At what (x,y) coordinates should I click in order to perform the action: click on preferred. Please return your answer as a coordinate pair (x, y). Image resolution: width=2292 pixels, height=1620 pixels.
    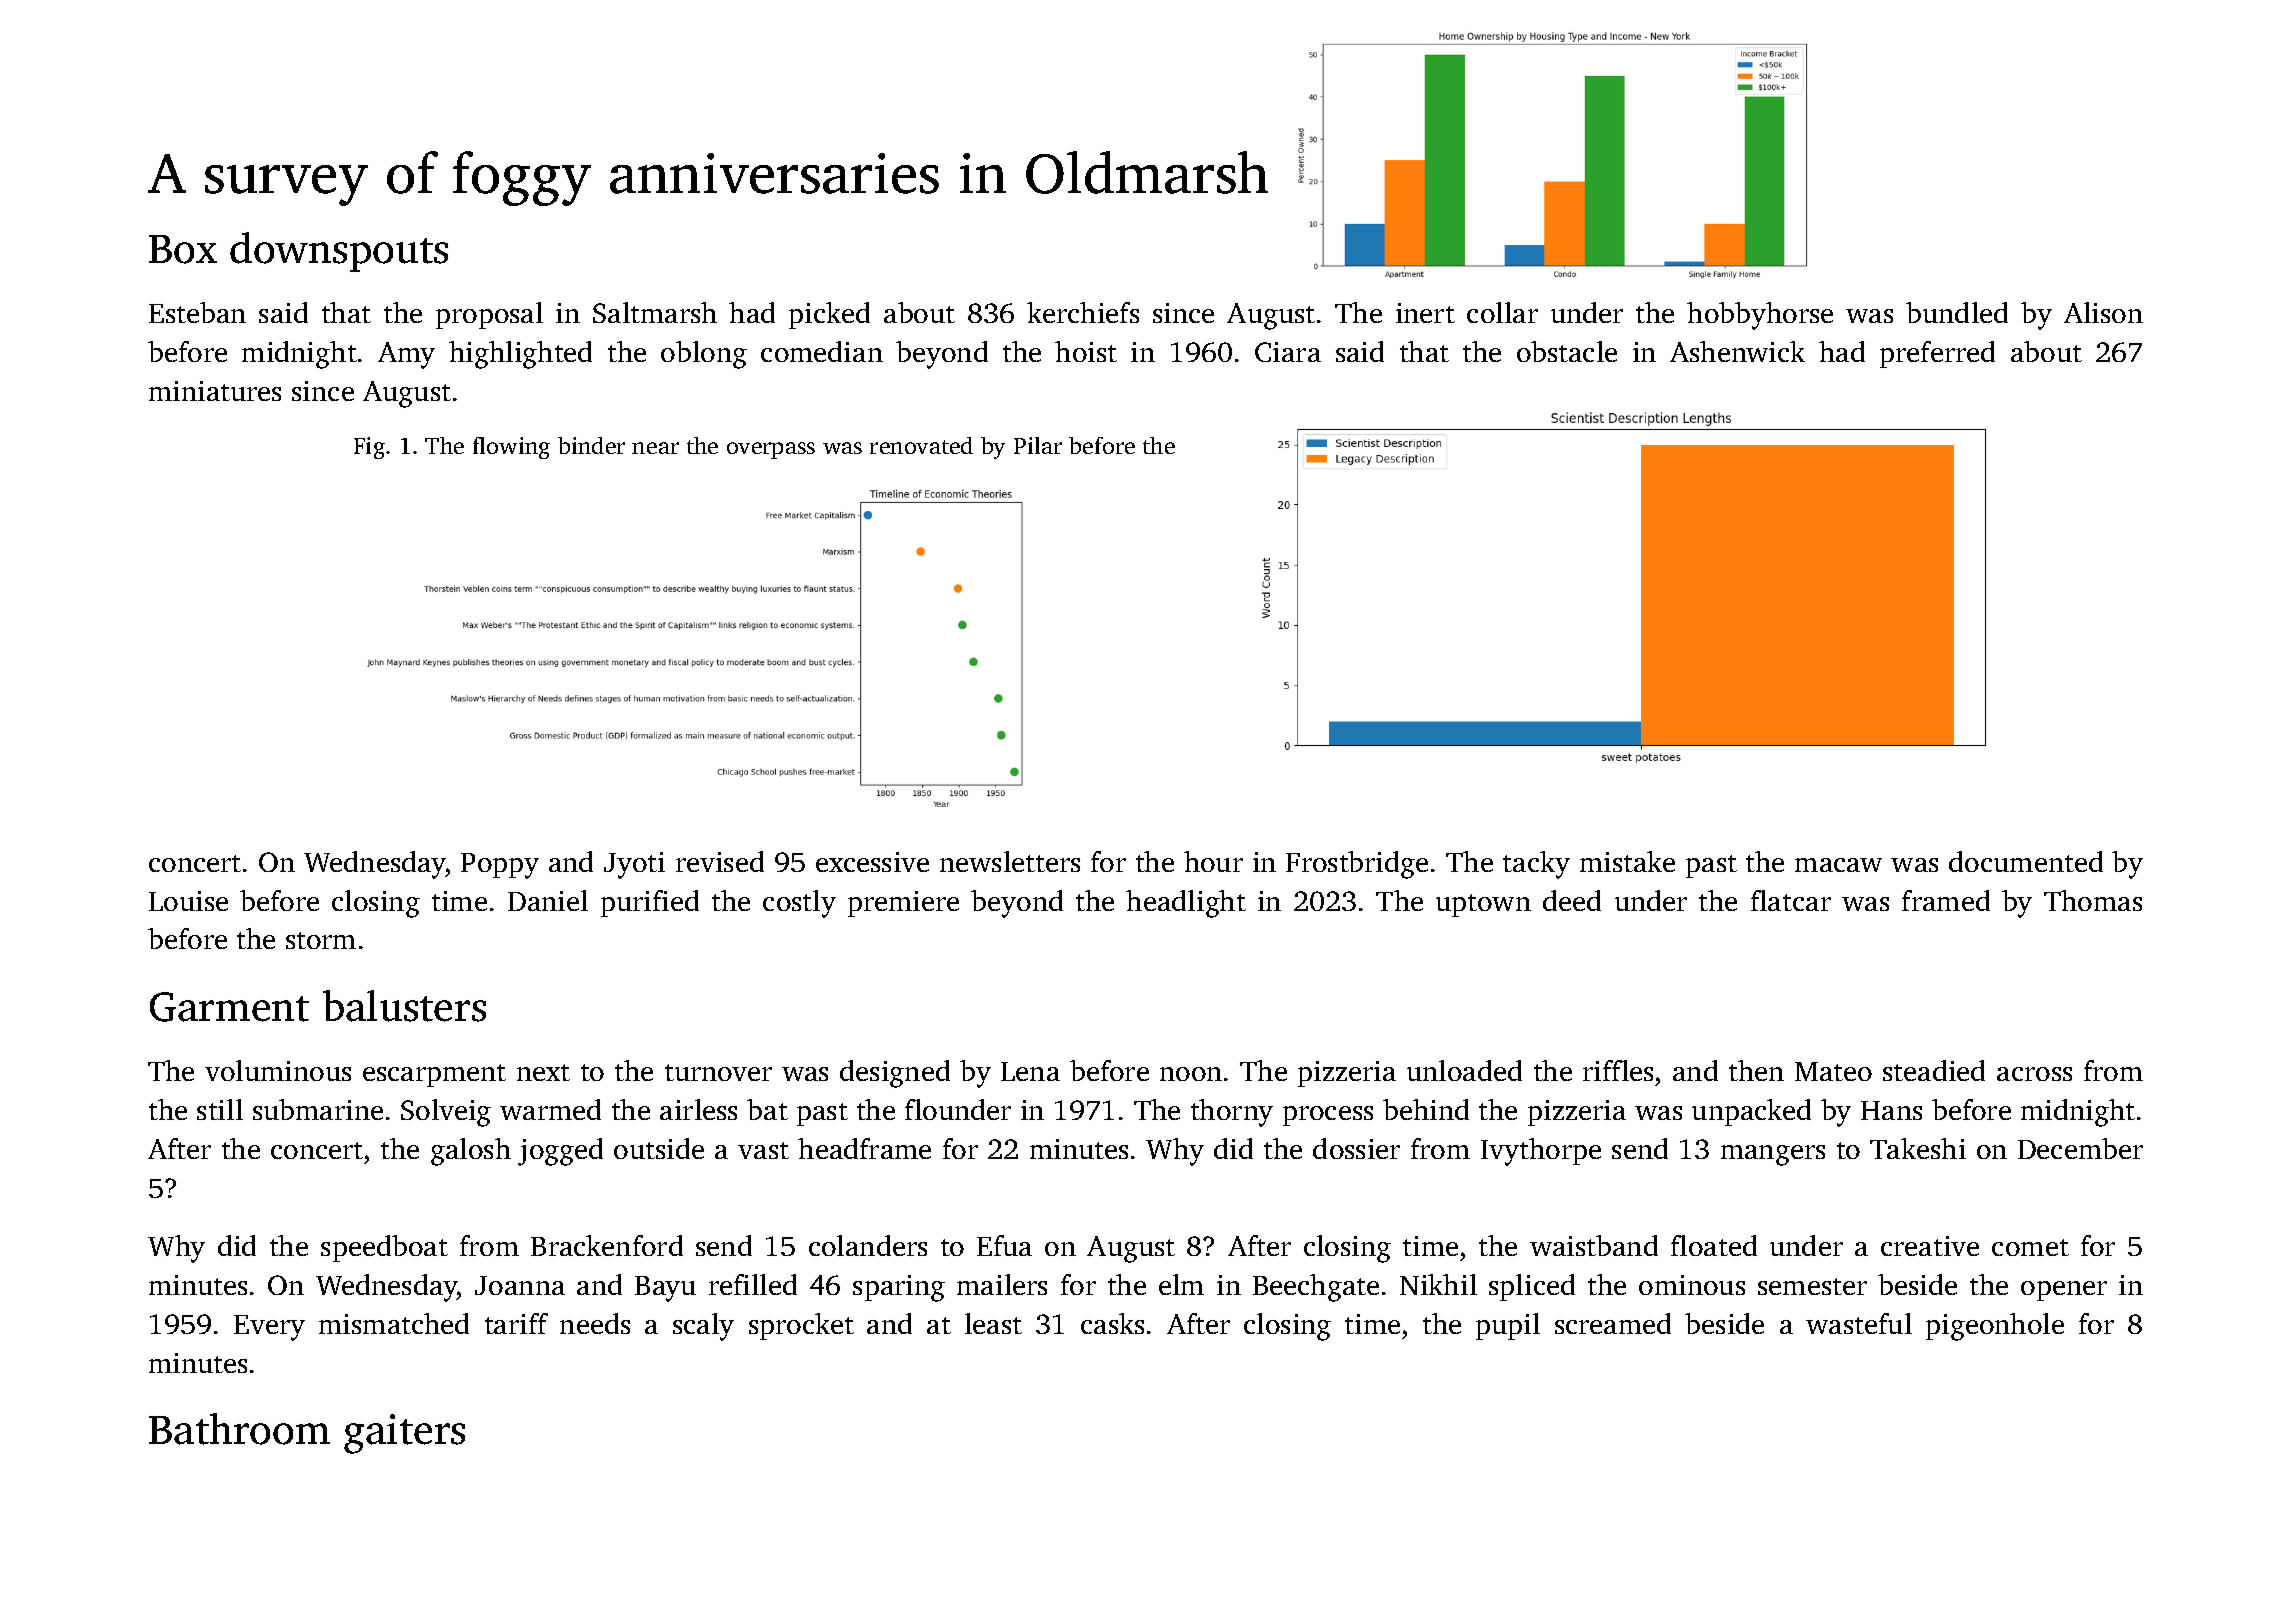
    Looking at the image, I should click on (1937, 354).
